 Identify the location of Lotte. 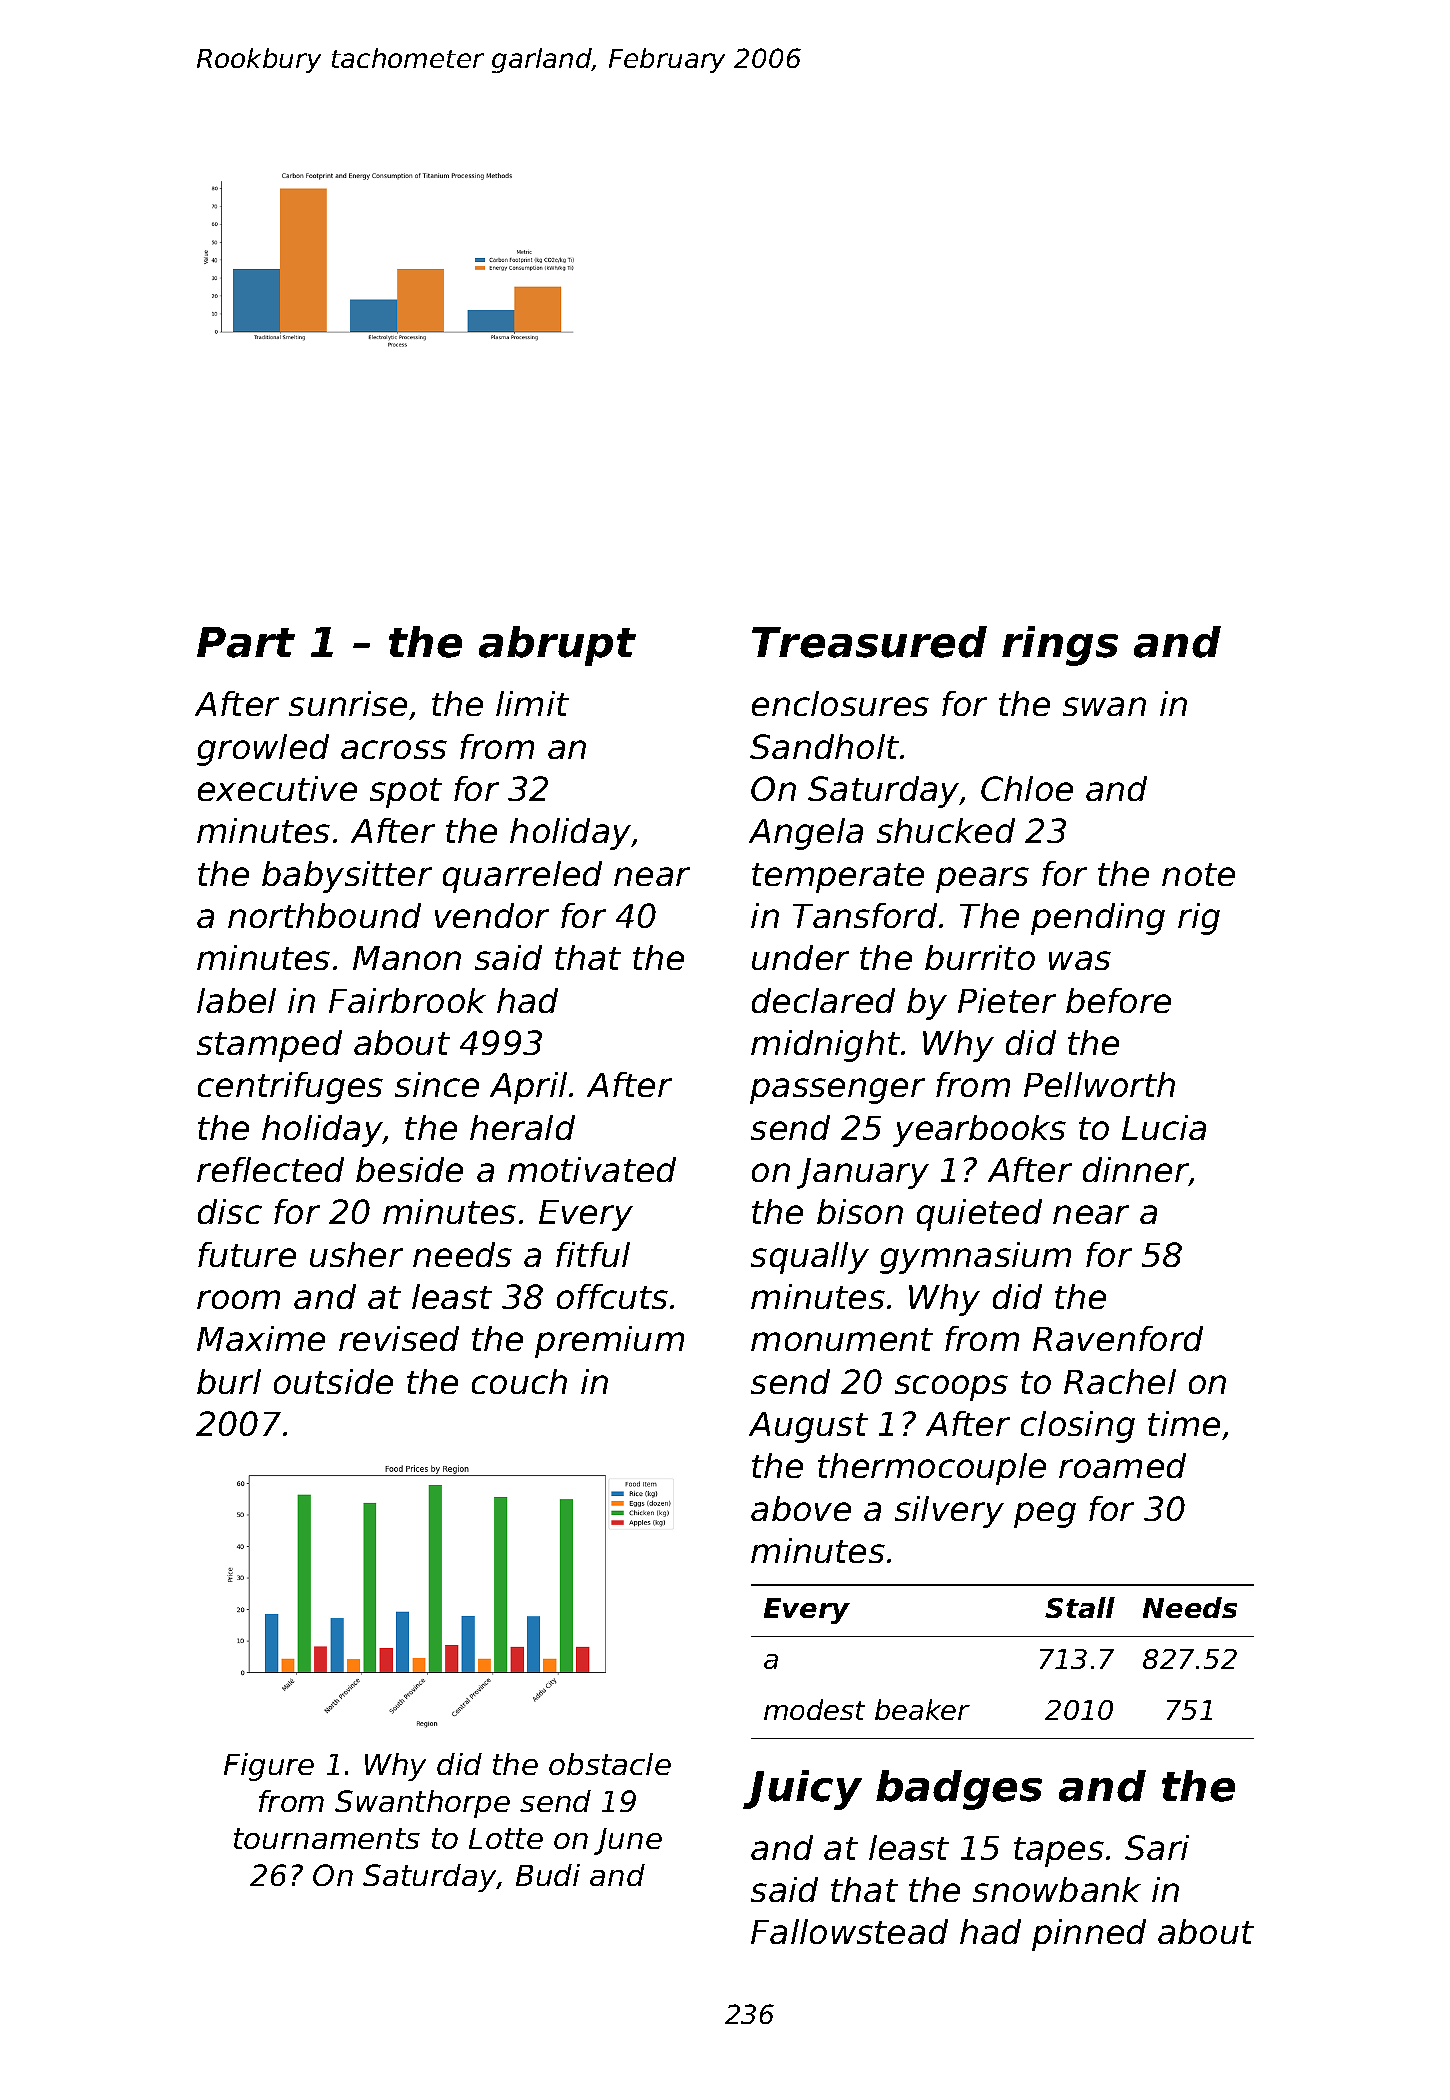
(506, 1838).
